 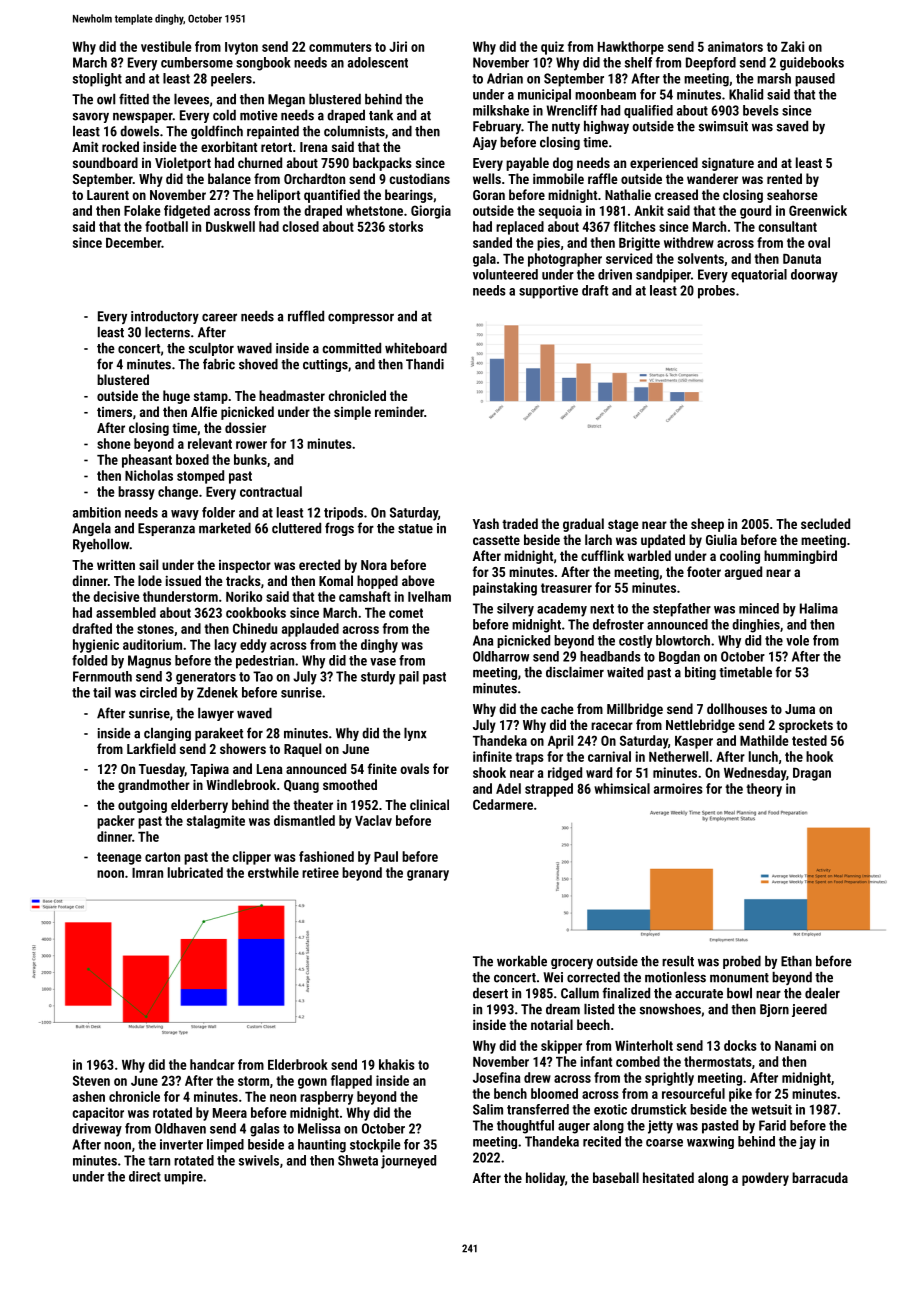 What do you see at coordinates (618, 624) in the screenshot?
I see `defroster` at bounding box center [618, 624].
